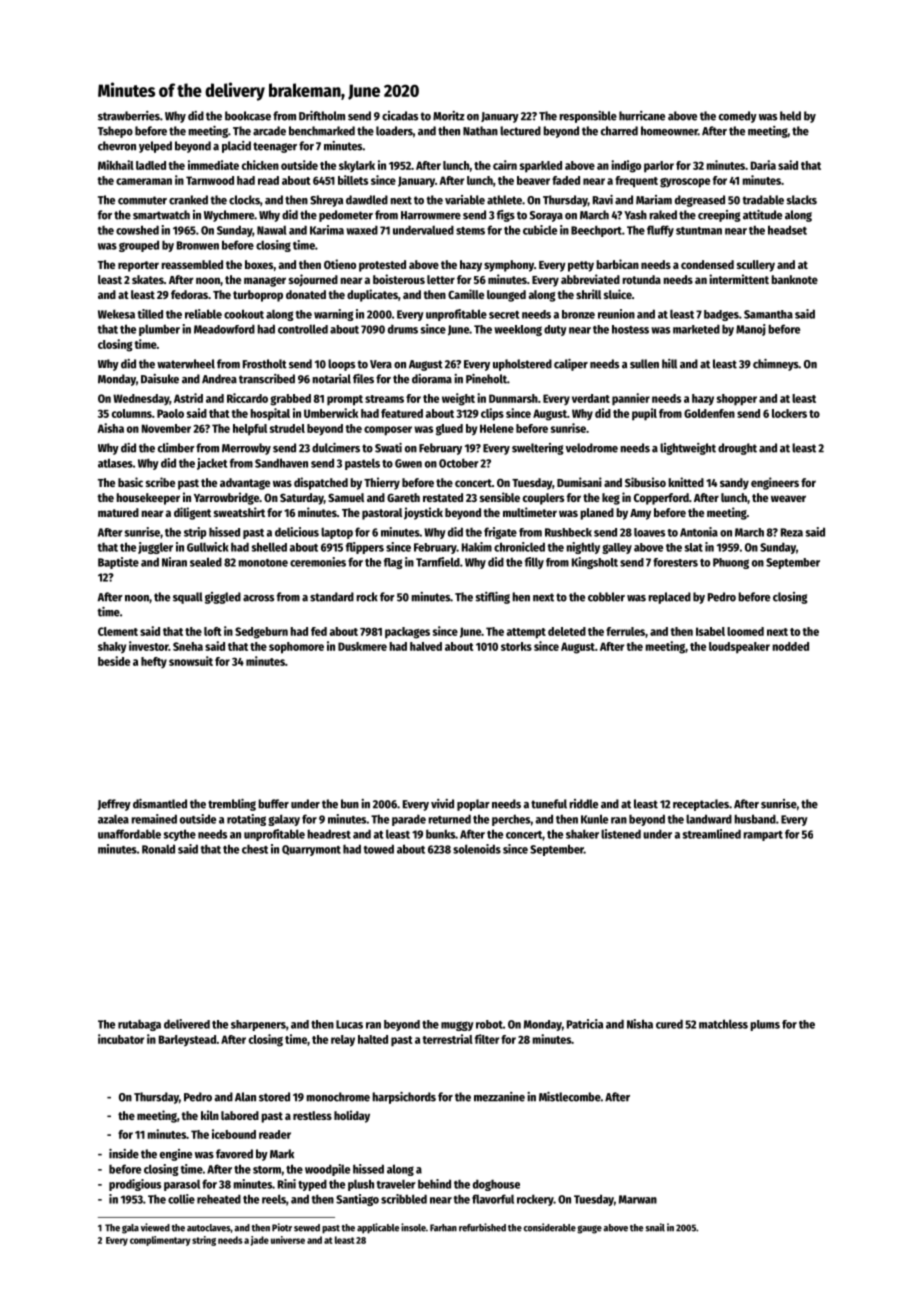 This page has width=924, height=1308. Describe the element at coordinates (645, 482) in the page. I see `Sibusiso` at that location.
